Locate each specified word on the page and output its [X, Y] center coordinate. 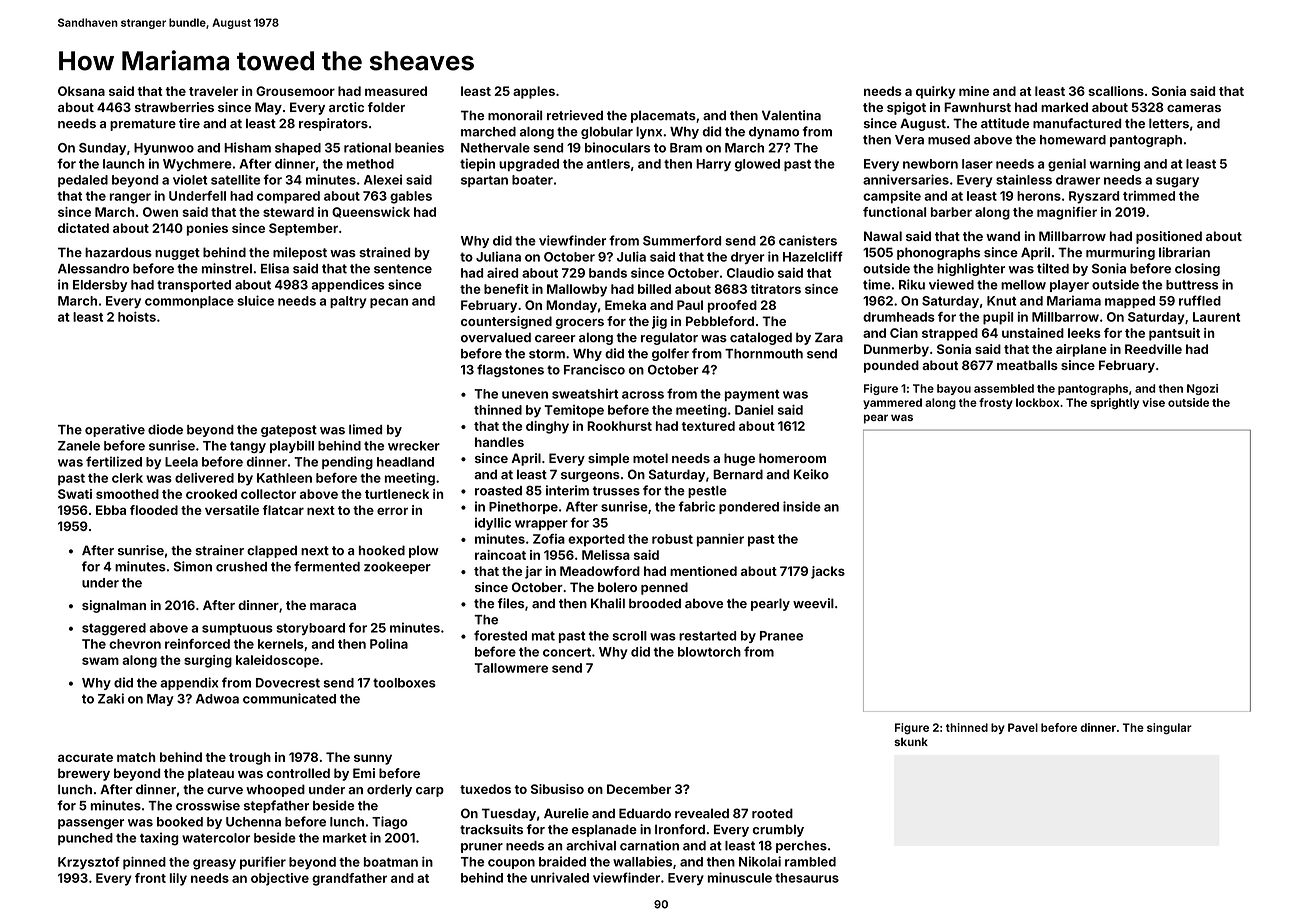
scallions [1116, 91]
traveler [213, 91]
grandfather [349, 879]
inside [802, 506]
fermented [327, 566]
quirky [935, 92]
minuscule [740, 877]
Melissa [606, 555]
